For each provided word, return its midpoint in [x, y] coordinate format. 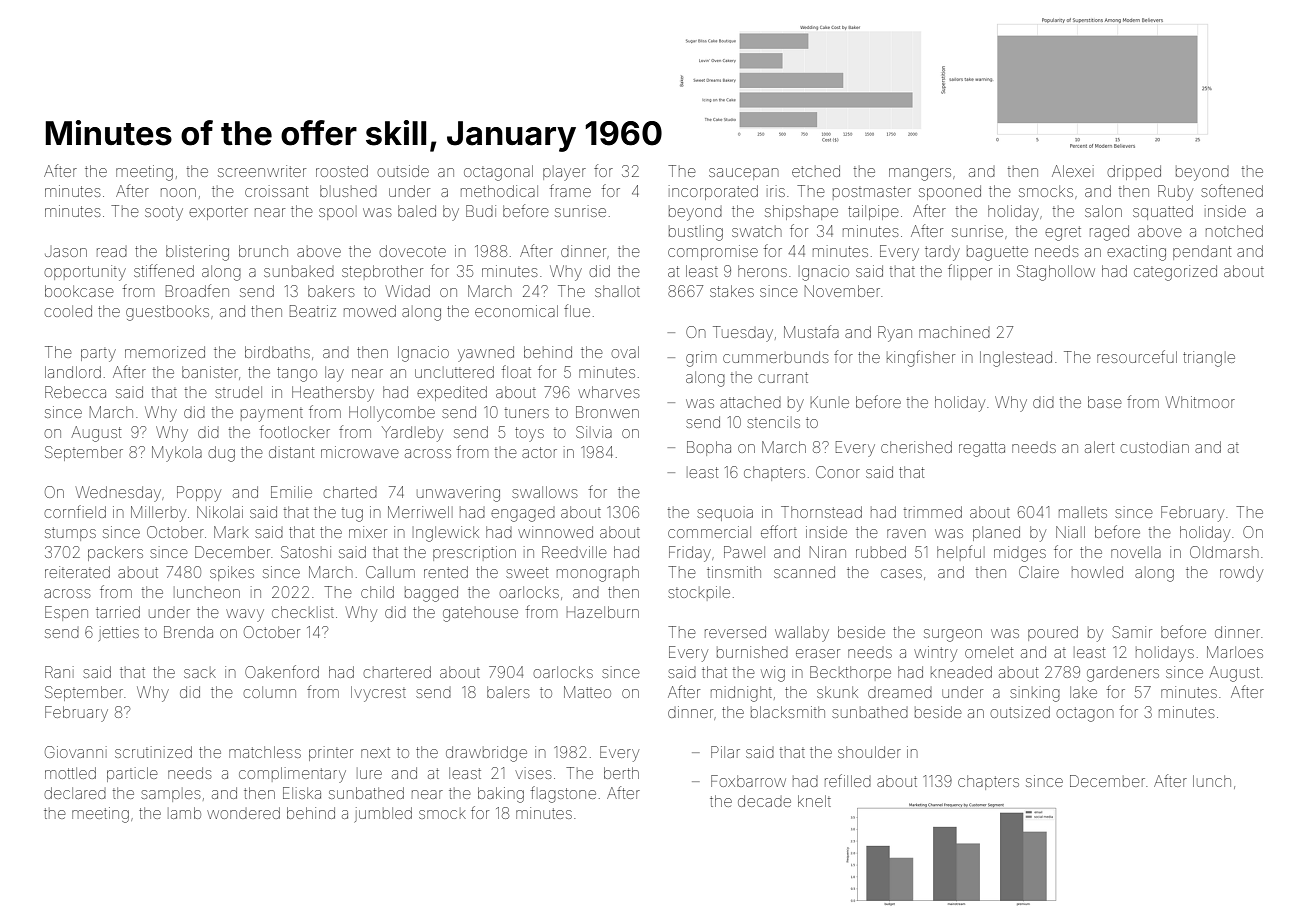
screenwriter [262, 171]
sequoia [725, 513]
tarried [118, 612]
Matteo [587, 692]
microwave [359, 452]
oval [625, 352]
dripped [1134, 172]
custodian [1155, 447]
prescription [474, 553]
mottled [70, 773]
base [1104, 402]
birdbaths [277, 352]
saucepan [743, 174]
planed [996, 533]
